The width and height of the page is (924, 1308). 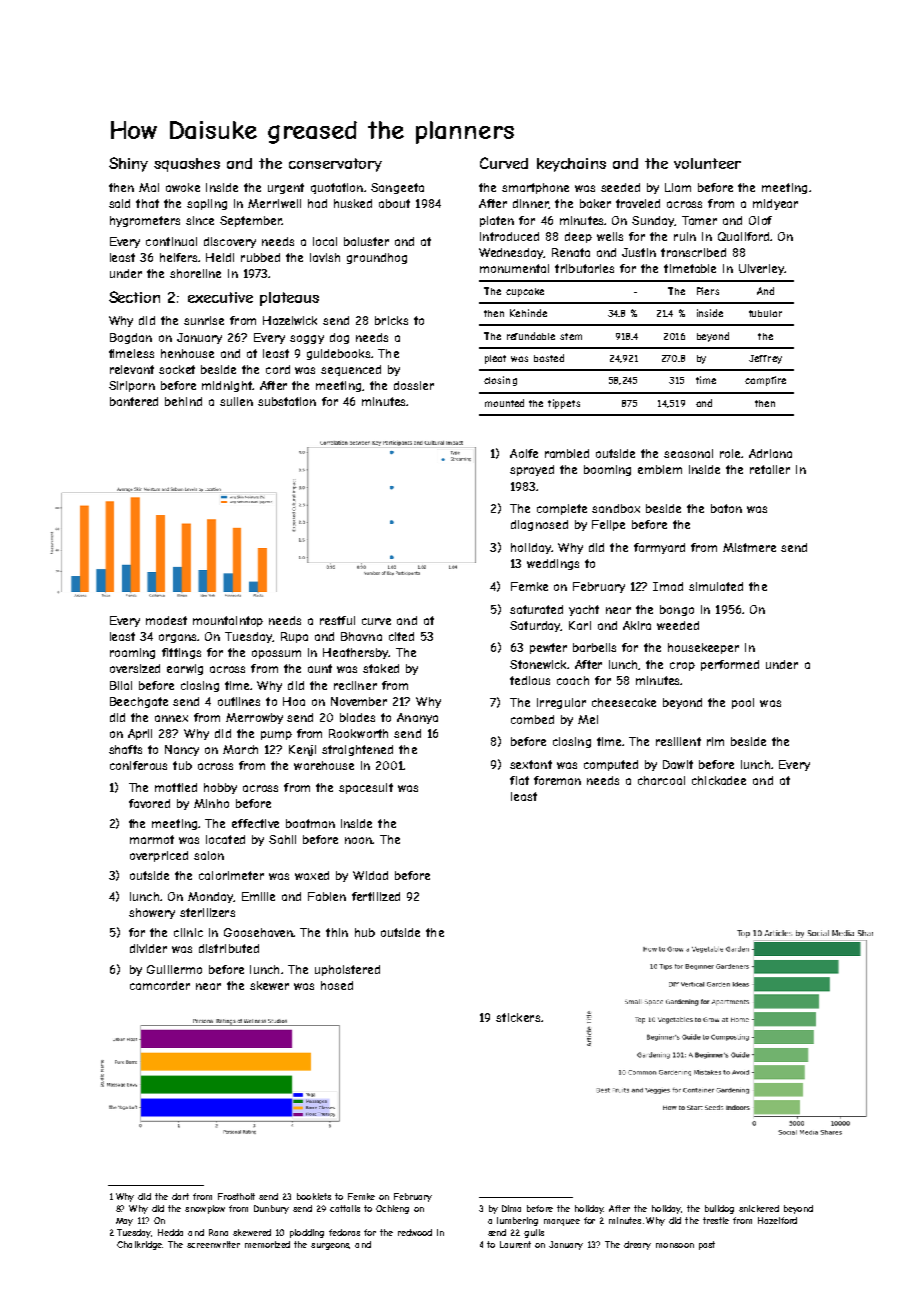 What do you see at coordinates (519, 780) in the page?
I see `flat` at bounding box center [519, 780].
